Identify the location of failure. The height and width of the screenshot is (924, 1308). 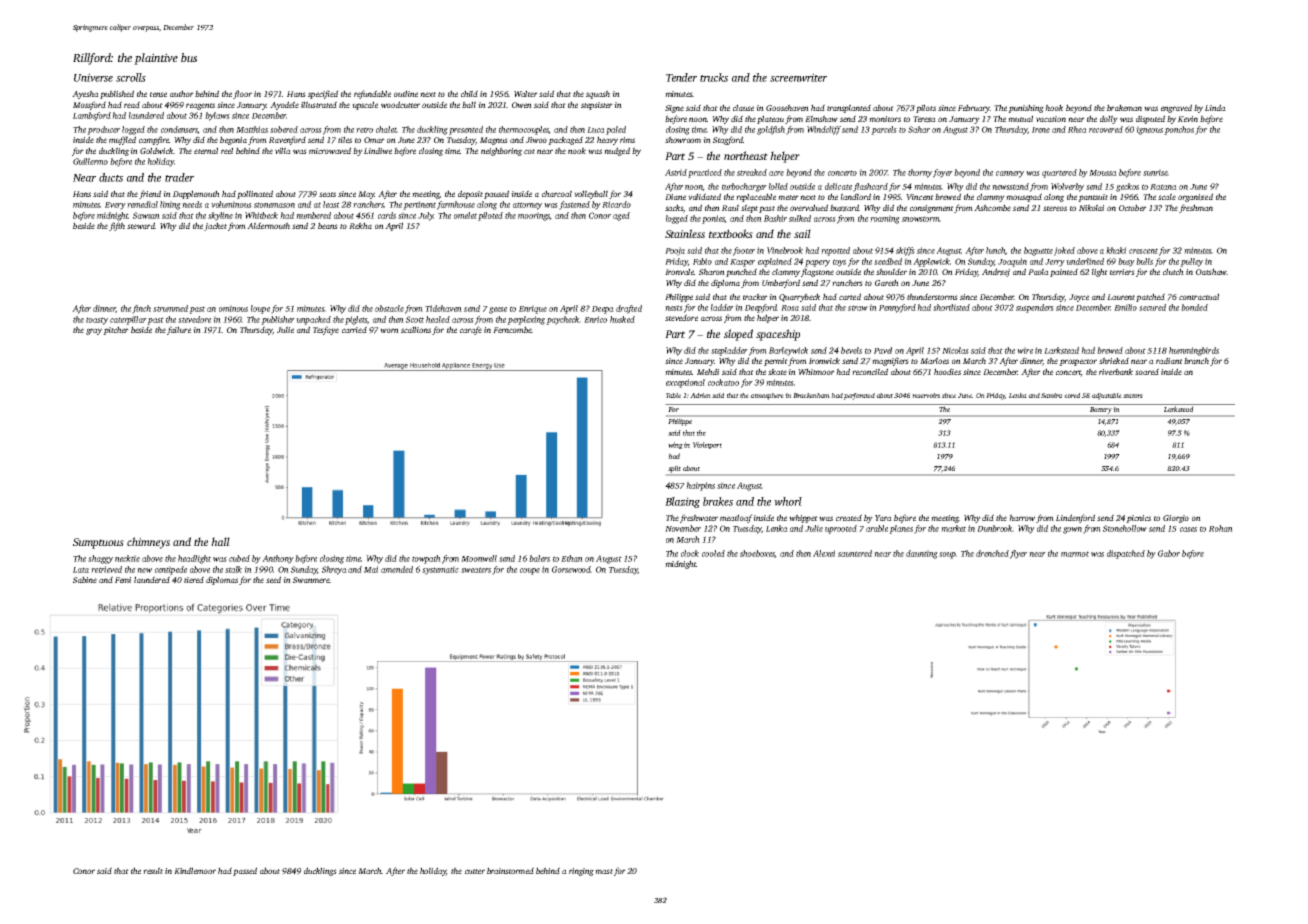
(179, 330).
